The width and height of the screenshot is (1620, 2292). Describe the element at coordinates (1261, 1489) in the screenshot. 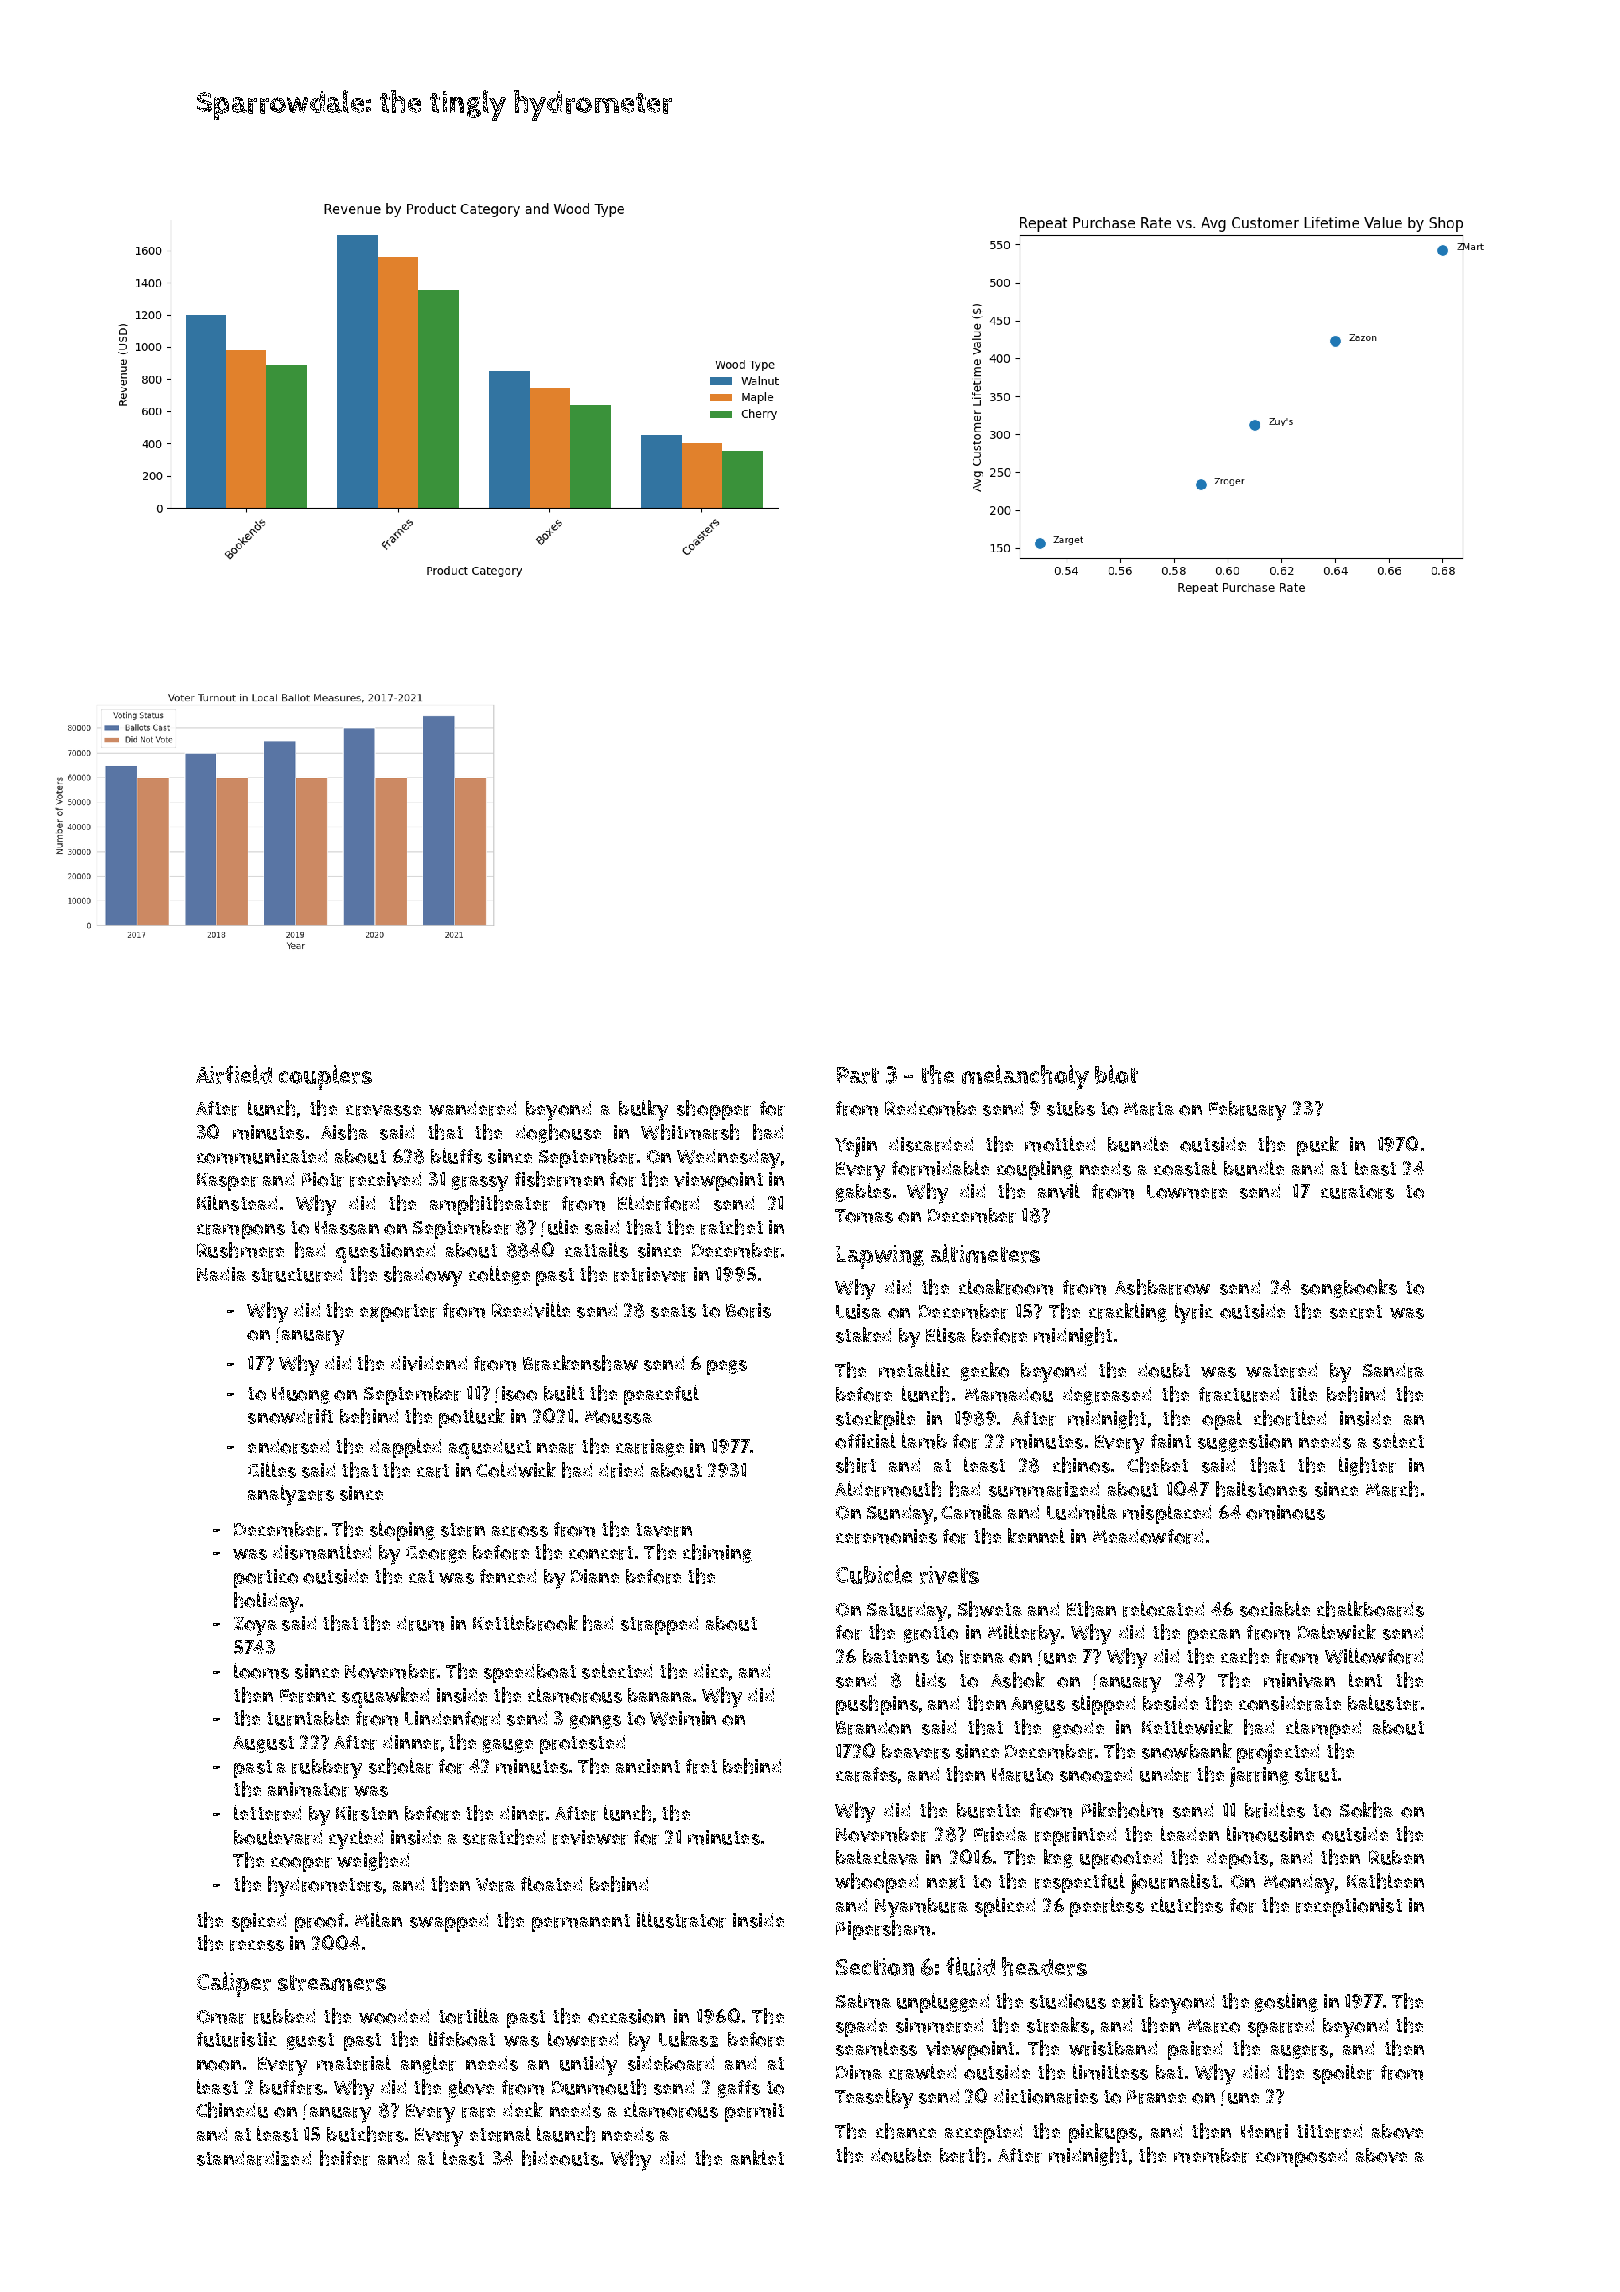

I see `hailstones` at that location.
